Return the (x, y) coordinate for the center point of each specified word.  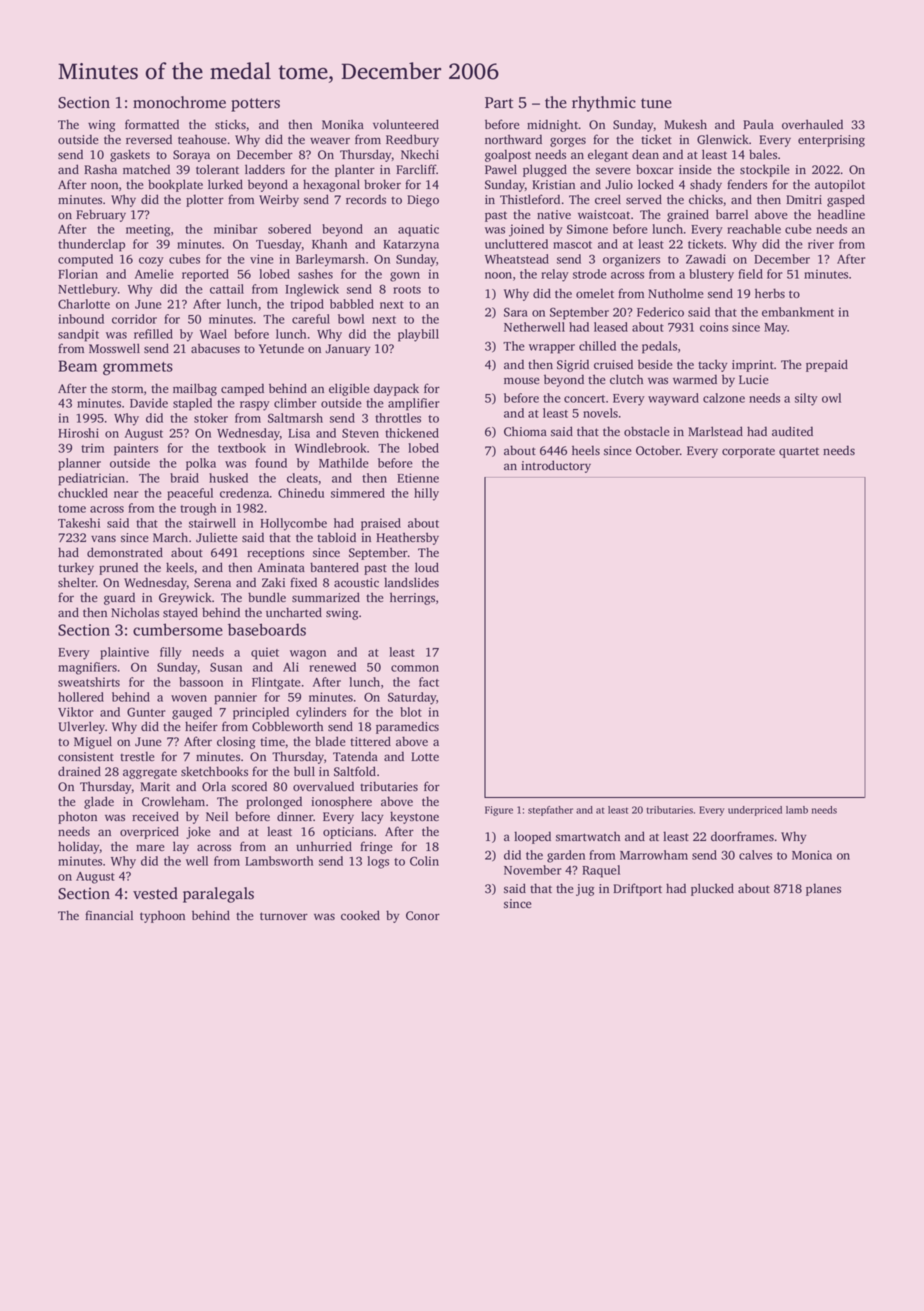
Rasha (100, 169)
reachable (754, 229)
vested (155, 893)
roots (407, 290)
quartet (799, 452)
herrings (412, 598)
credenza (244, 493)
